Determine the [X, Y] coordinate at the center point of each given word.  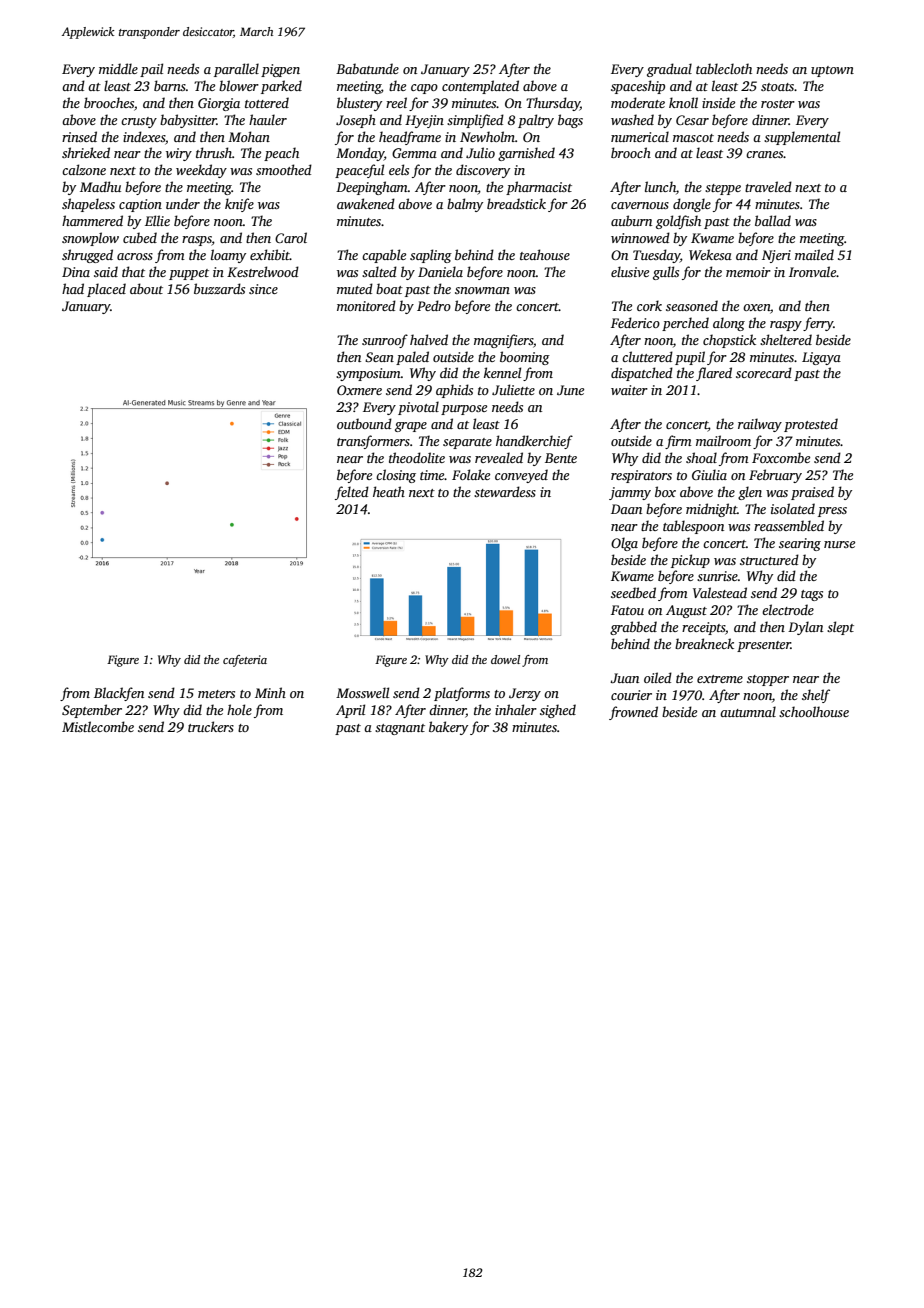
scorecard [764, 372]
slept [840, 628]
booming [525, 358]
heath [389, 491]
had [73, 288]
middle [118, 68]
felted [352, 493]
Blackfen [119, 694]
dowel [505, 659]
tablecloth [724, 68]
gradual [669, 70]
